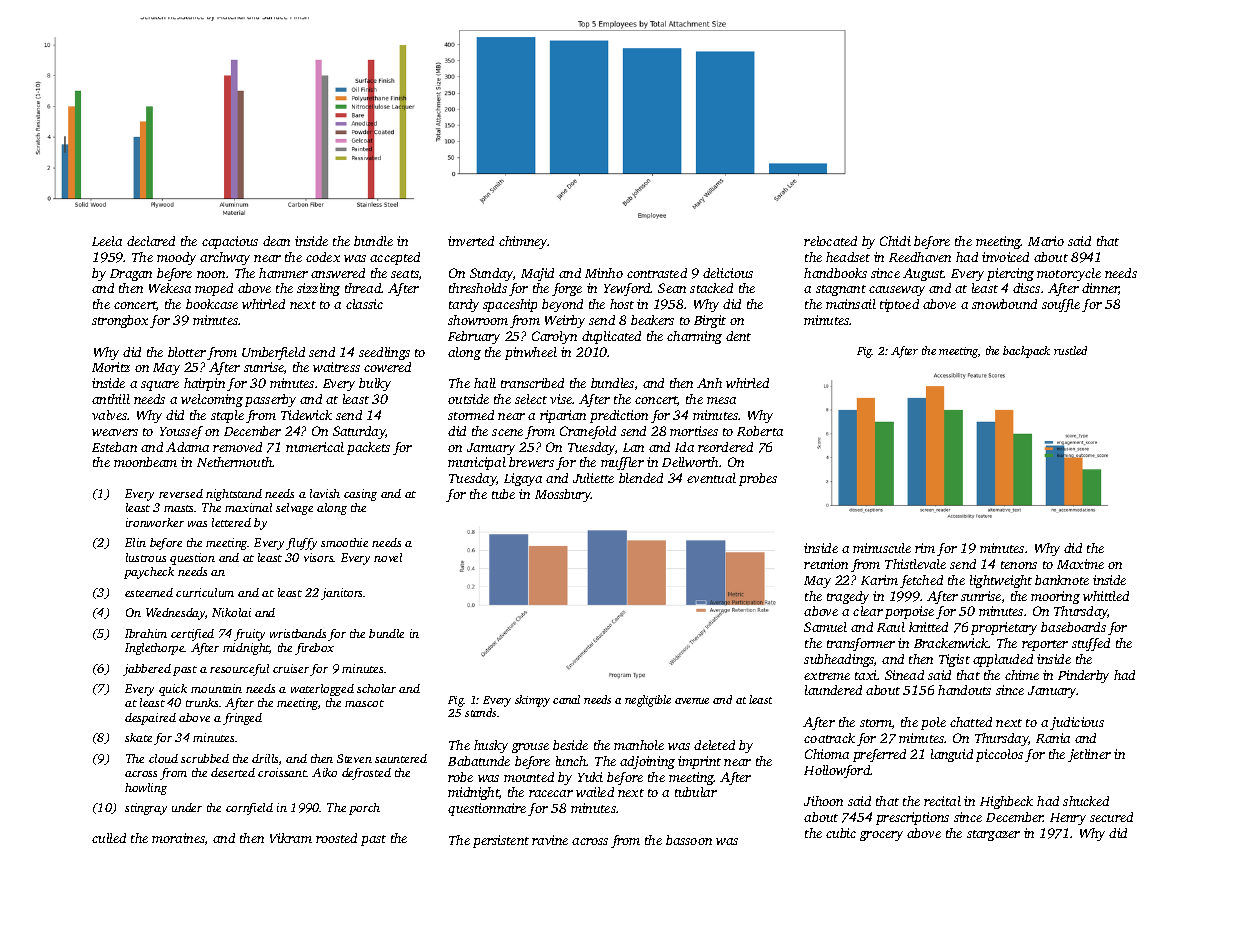 The height and width of the screenshot is (952, 1233). What do you see at coordinates (1045, 645) in the screenshot?
I see `reporter` at bounding box center [1045, 645].
